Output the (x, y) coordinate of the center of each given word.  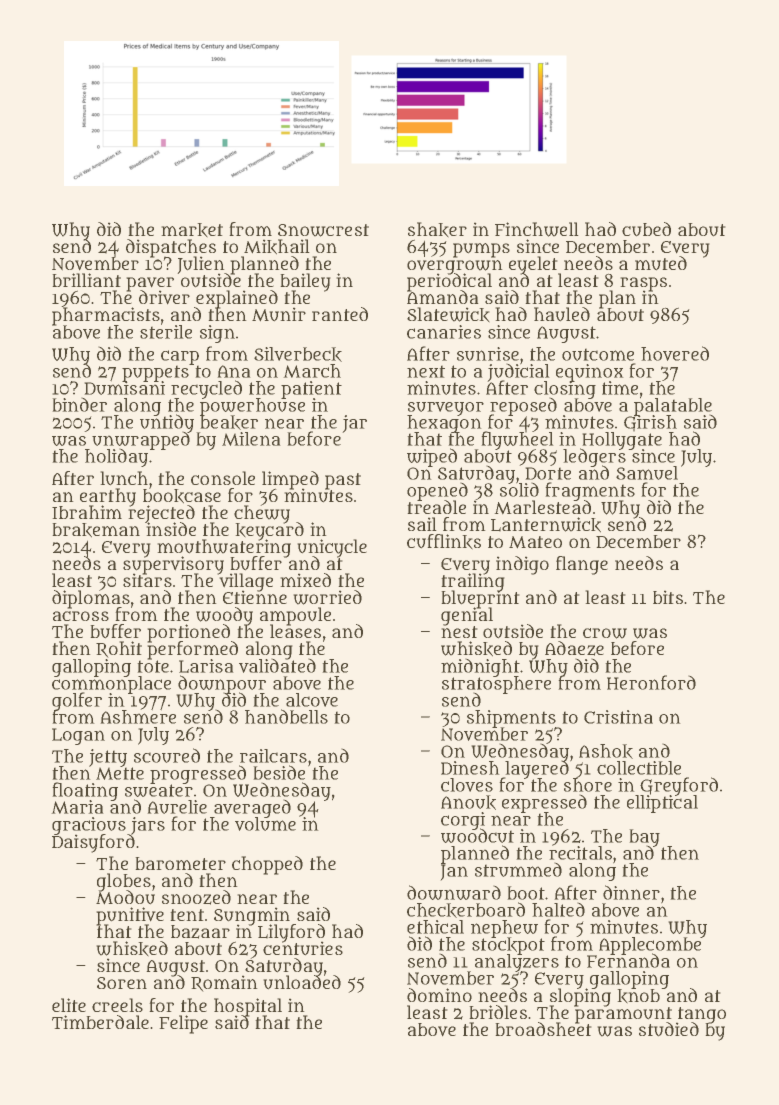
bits (668, 597)
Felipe (183, 1024)
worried (327, 597)
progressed (199, 775)
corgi (463, 821)
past (343, 481)
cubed (646, 229)
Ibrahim (87, 512)
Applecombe (650, 946)
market (192, 230)
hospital (248, 1007)
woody (224, 616)
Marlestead (542, 508)
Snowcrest (323, 230)
